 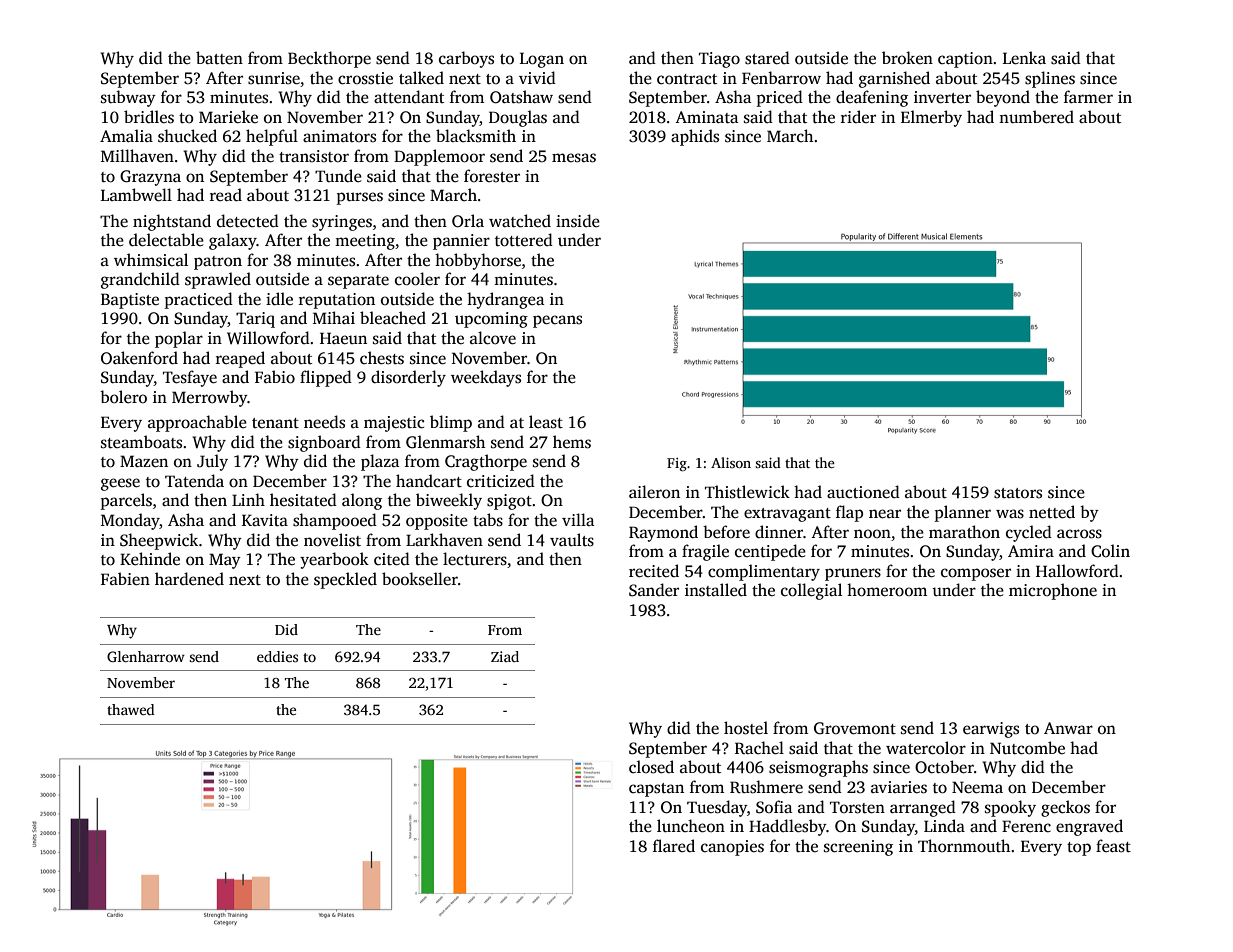 I want to click on thawed, so click(x=131, y=709).
